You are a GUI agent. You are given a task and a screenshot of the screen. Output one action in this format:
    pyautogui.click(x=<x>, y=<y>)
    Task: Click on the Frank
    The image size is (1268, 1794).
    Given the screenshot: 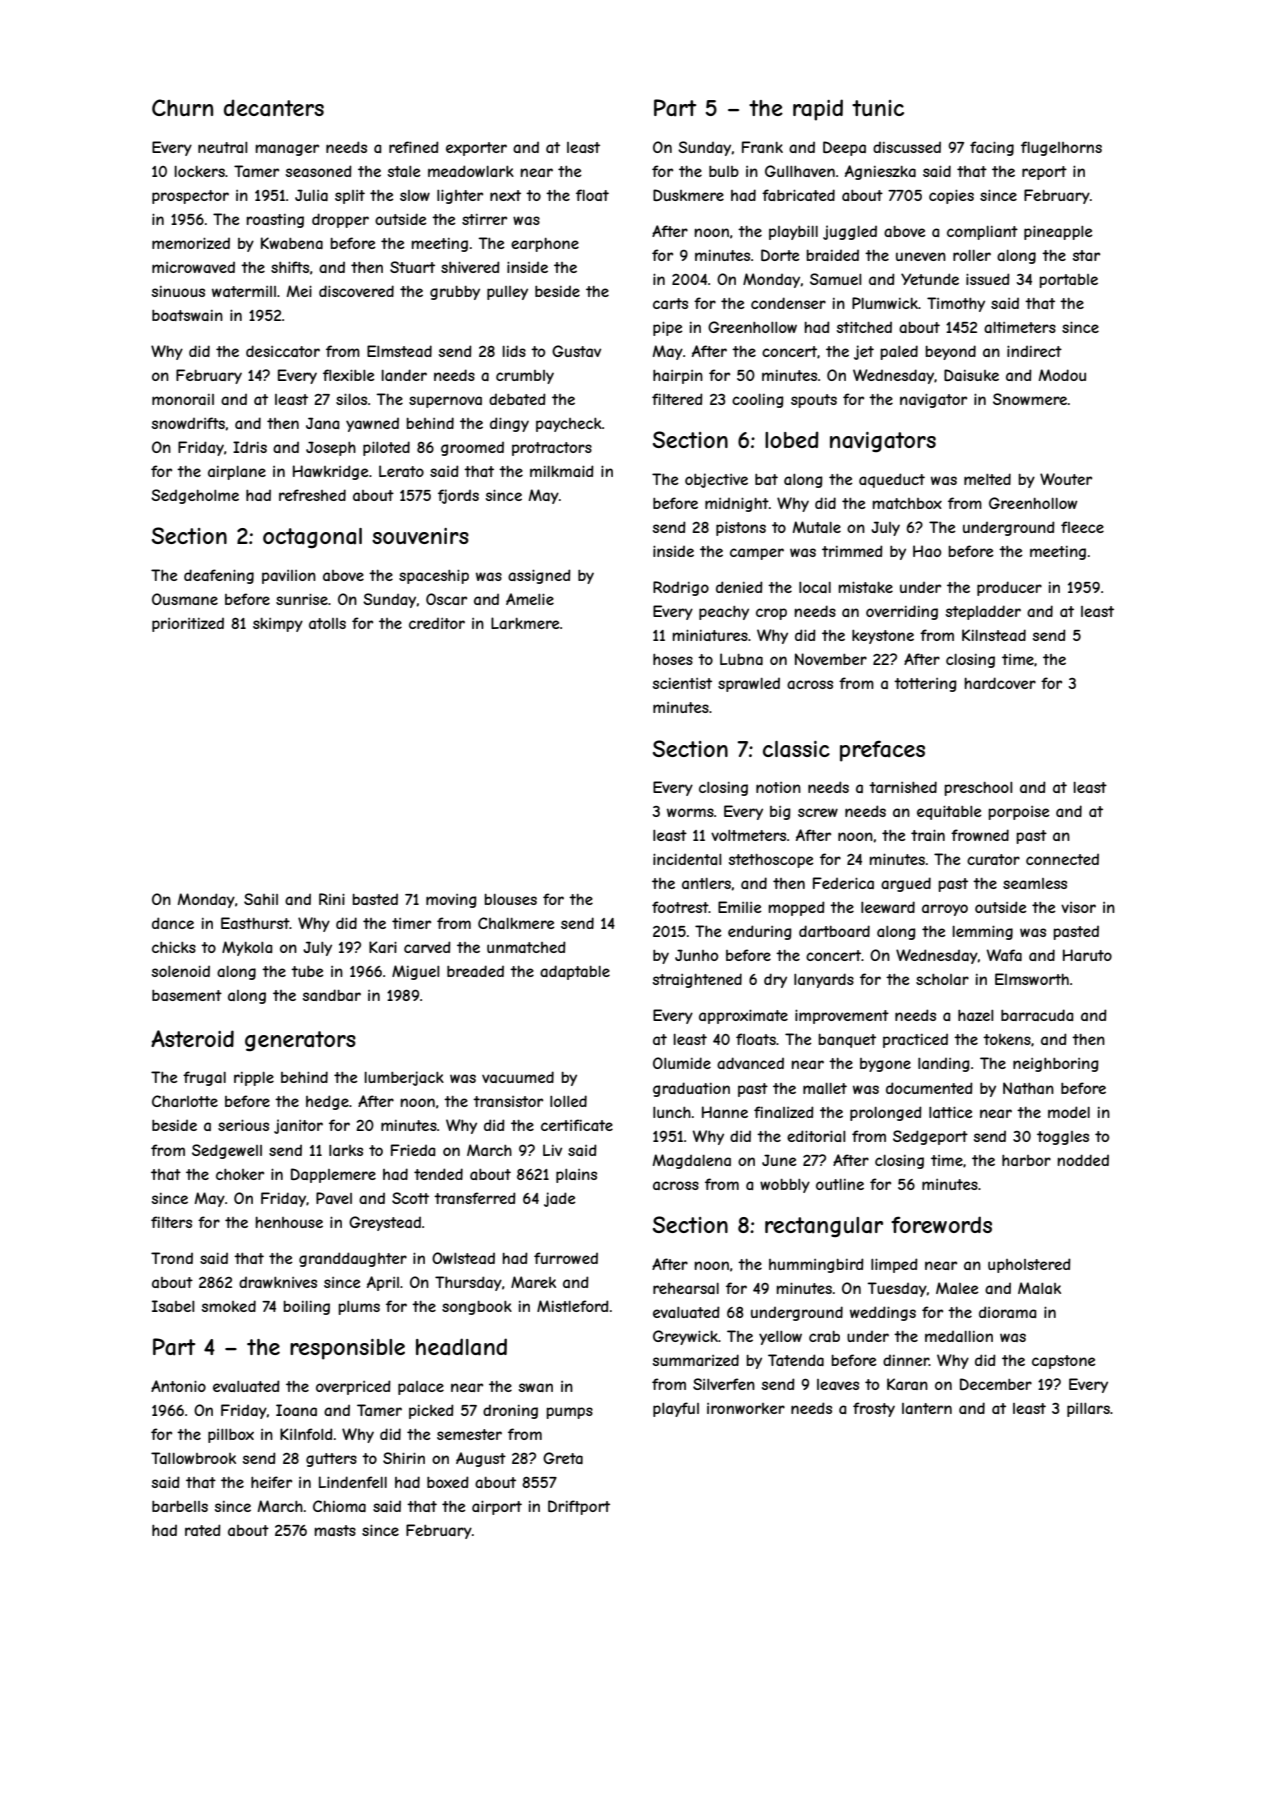 What is the action you would take?
    pyautogui.click(x=762, y=147)
